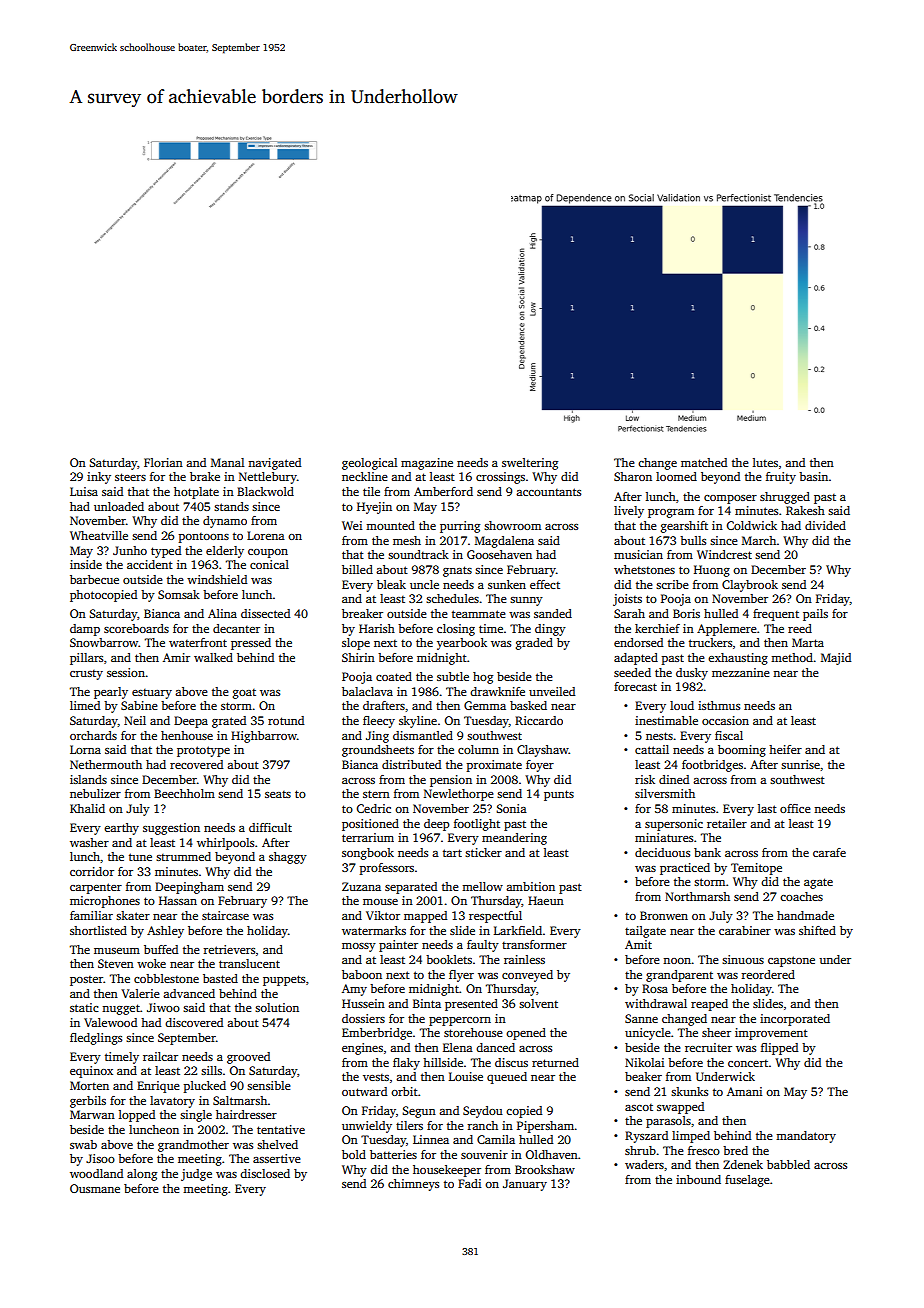 The image size is (924, 1308). I want to click on Snowbarrow, so click(104, 642).
